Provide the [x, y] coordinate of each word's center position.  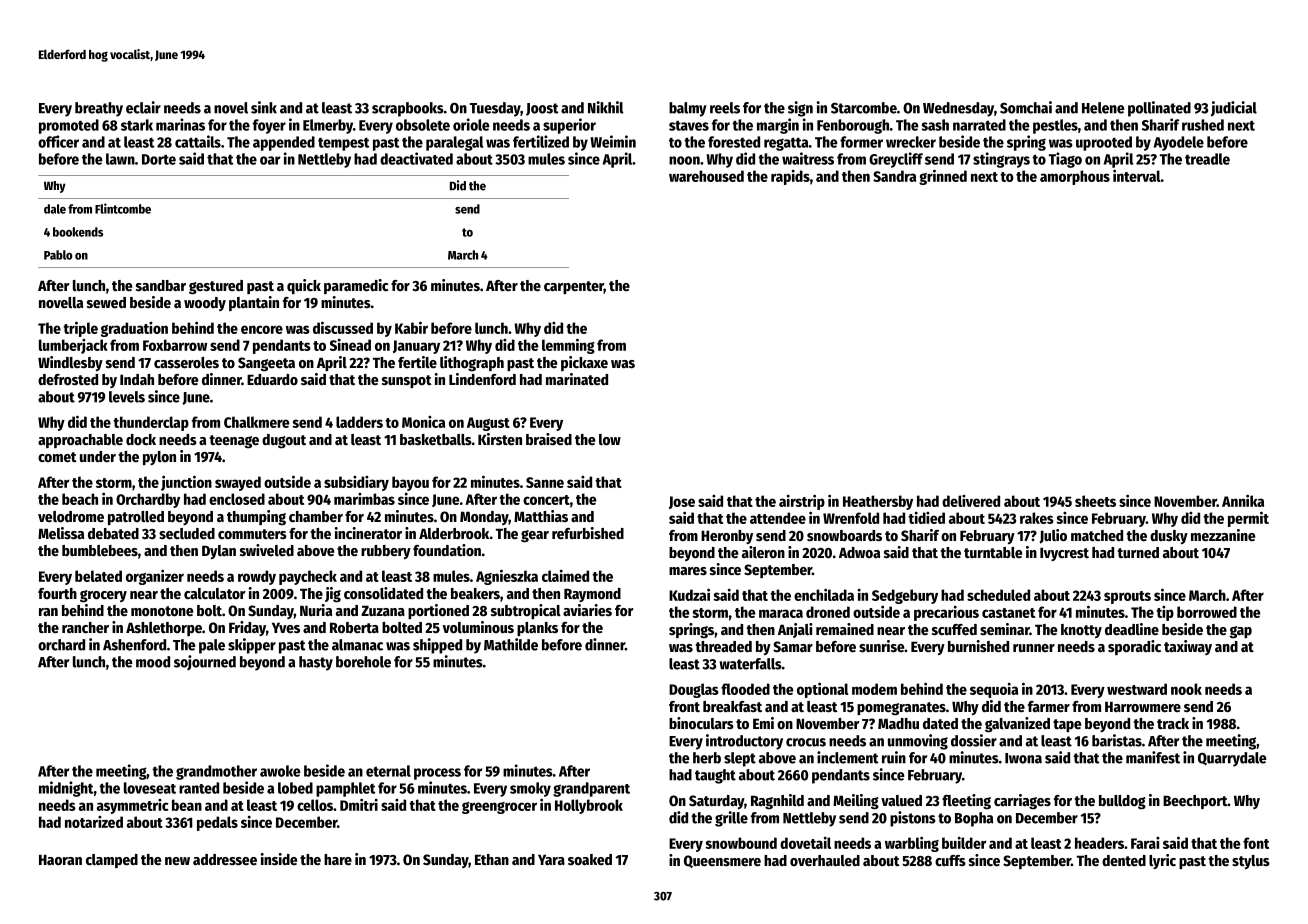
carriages [1022, 802]
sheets [1095, 501]
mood [153, 662]
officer [58, 141]
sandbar [161, 285]
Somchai [1026, 107]
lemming [568, 346]
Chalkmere [257, 422]
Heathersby [878, 502]
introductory [744, 742]
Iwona [1023, 758]
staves [689, 125]
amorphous [1075, 177]
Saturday [716, 802]
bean [187, 805]
